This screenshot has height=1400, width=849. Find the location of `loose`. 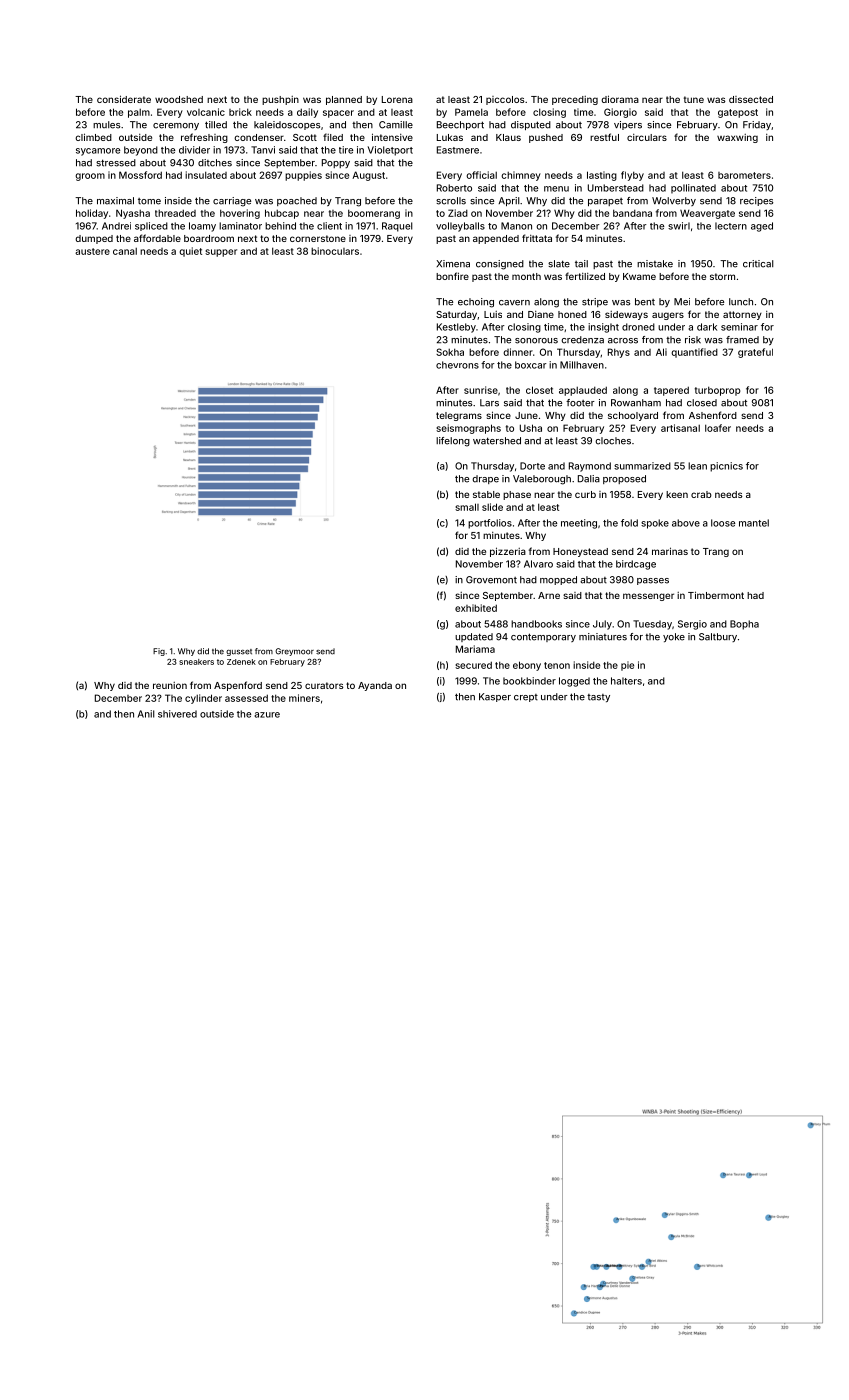

loose is located at coordinates (723, 523).
